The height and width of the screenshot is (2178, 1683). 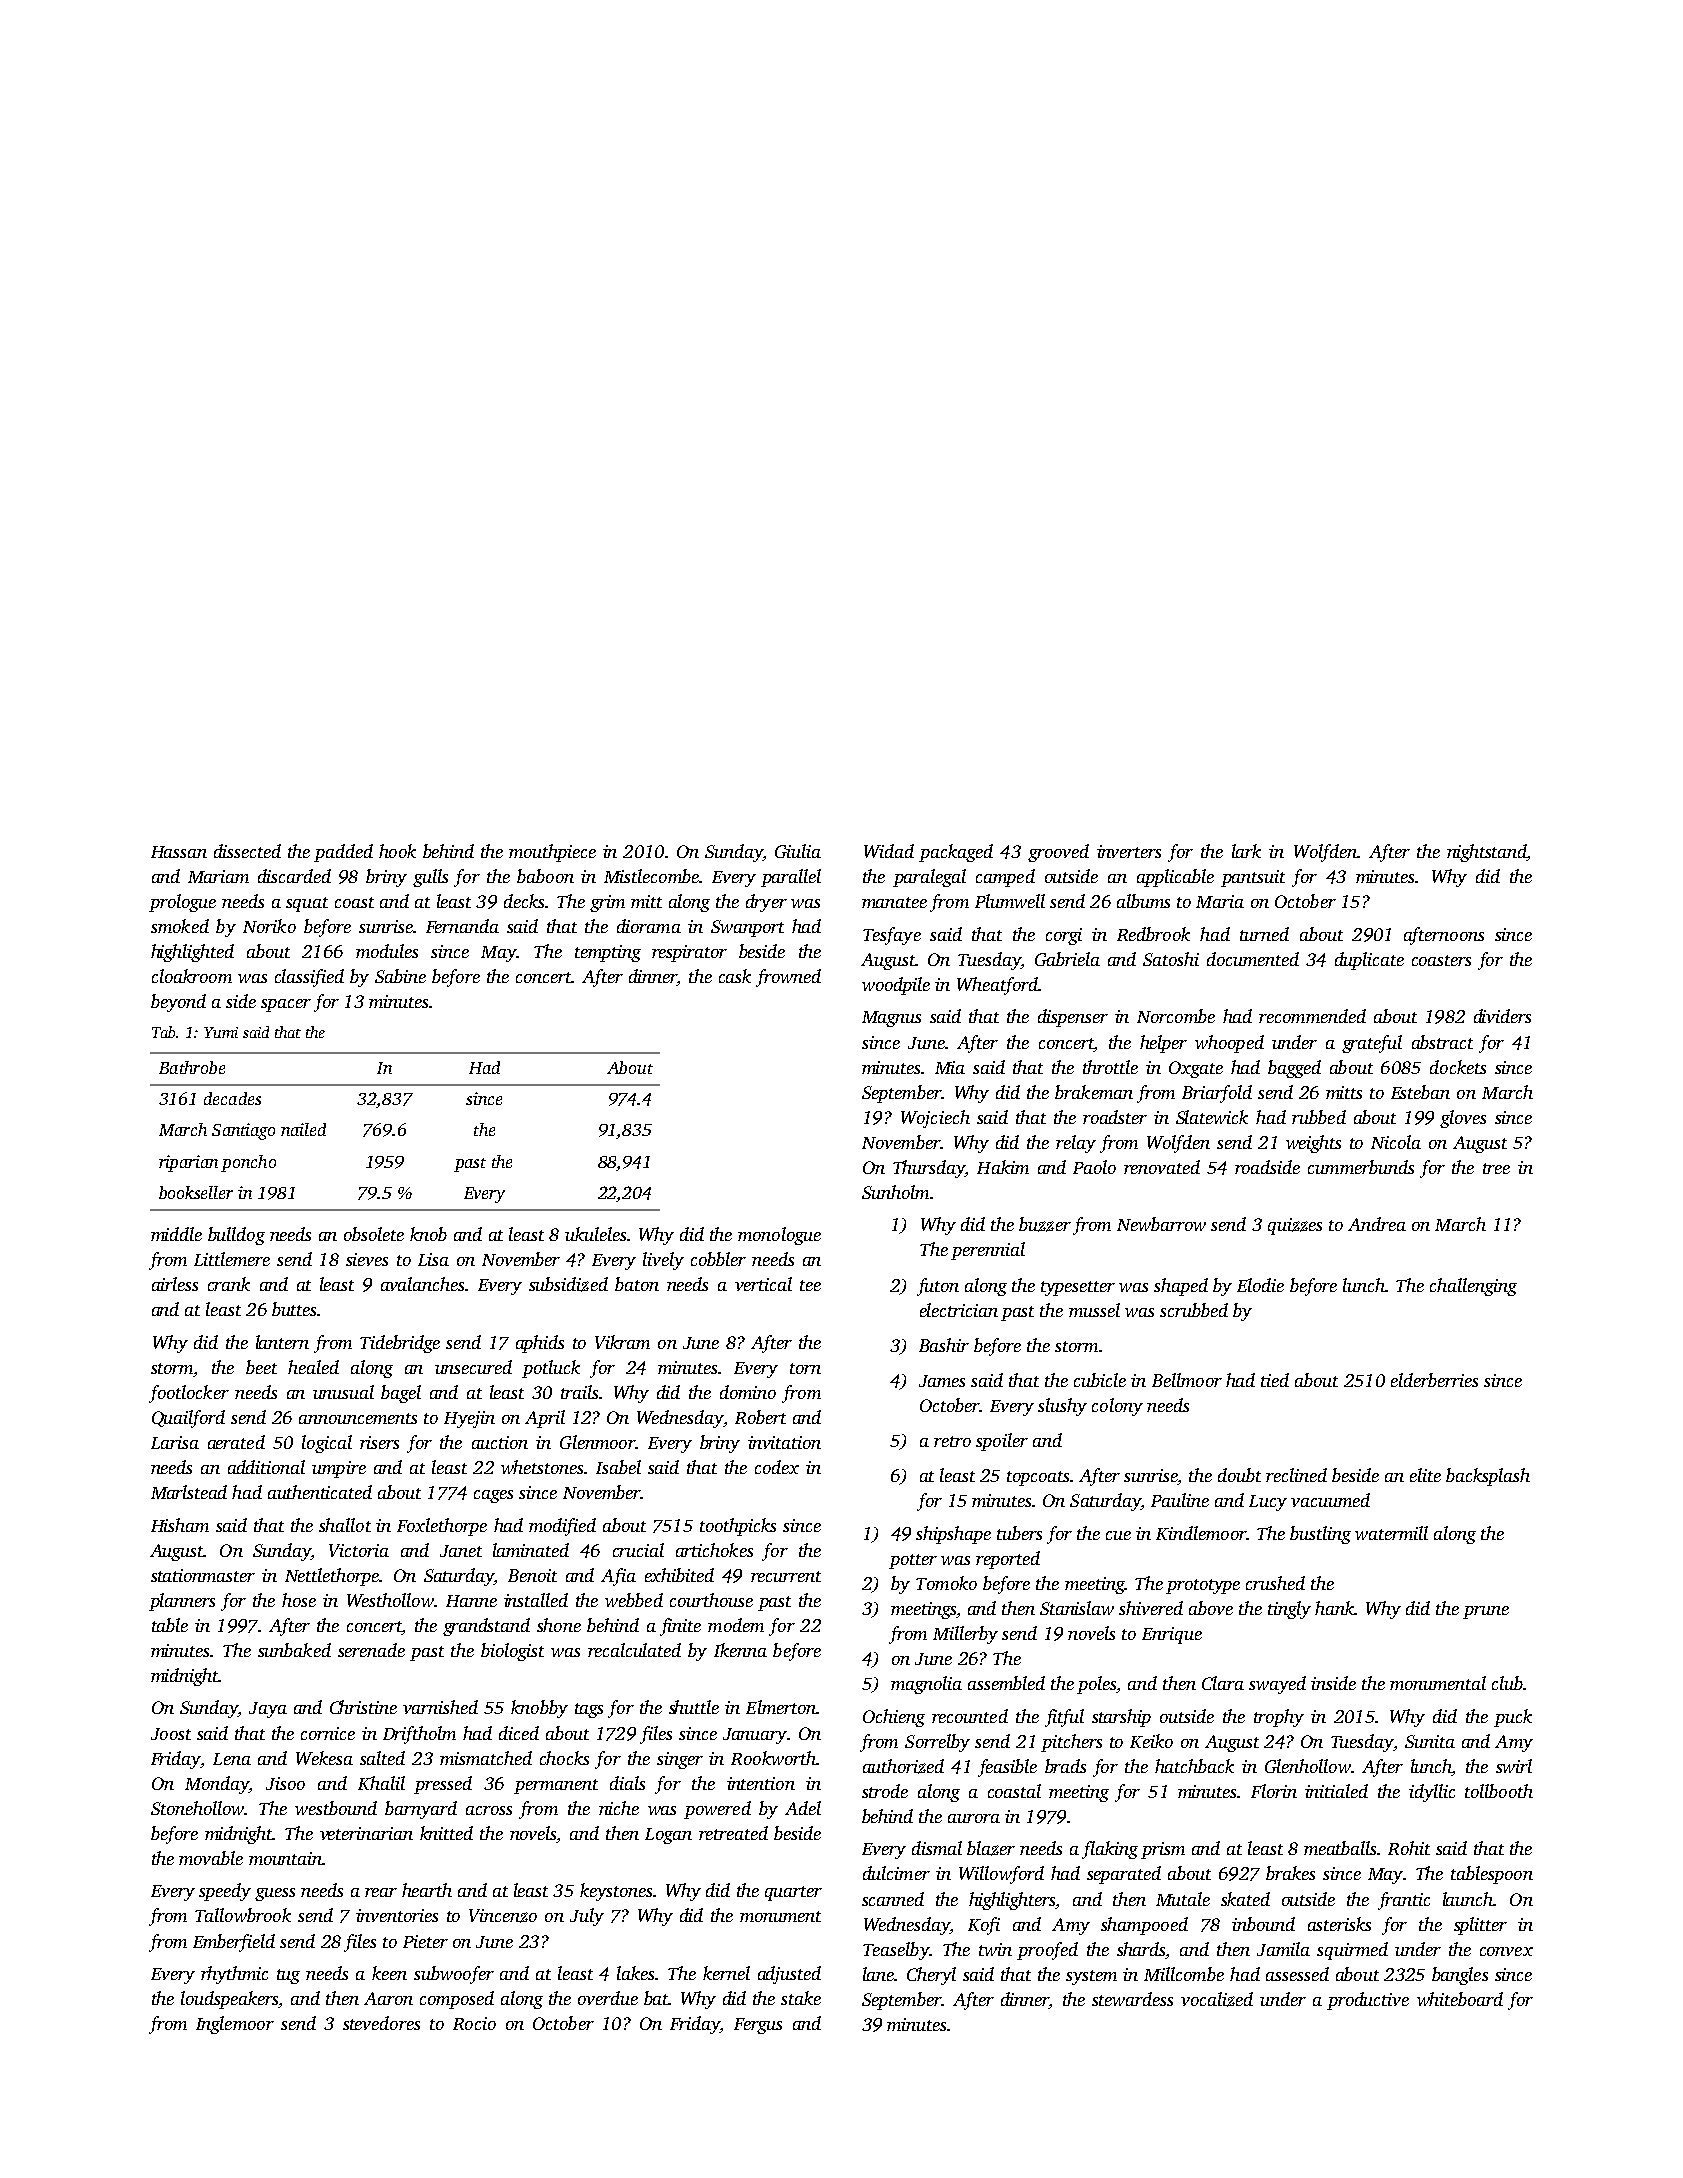 I want to click on Newbarrow, so click(x=1161, y=1224).
